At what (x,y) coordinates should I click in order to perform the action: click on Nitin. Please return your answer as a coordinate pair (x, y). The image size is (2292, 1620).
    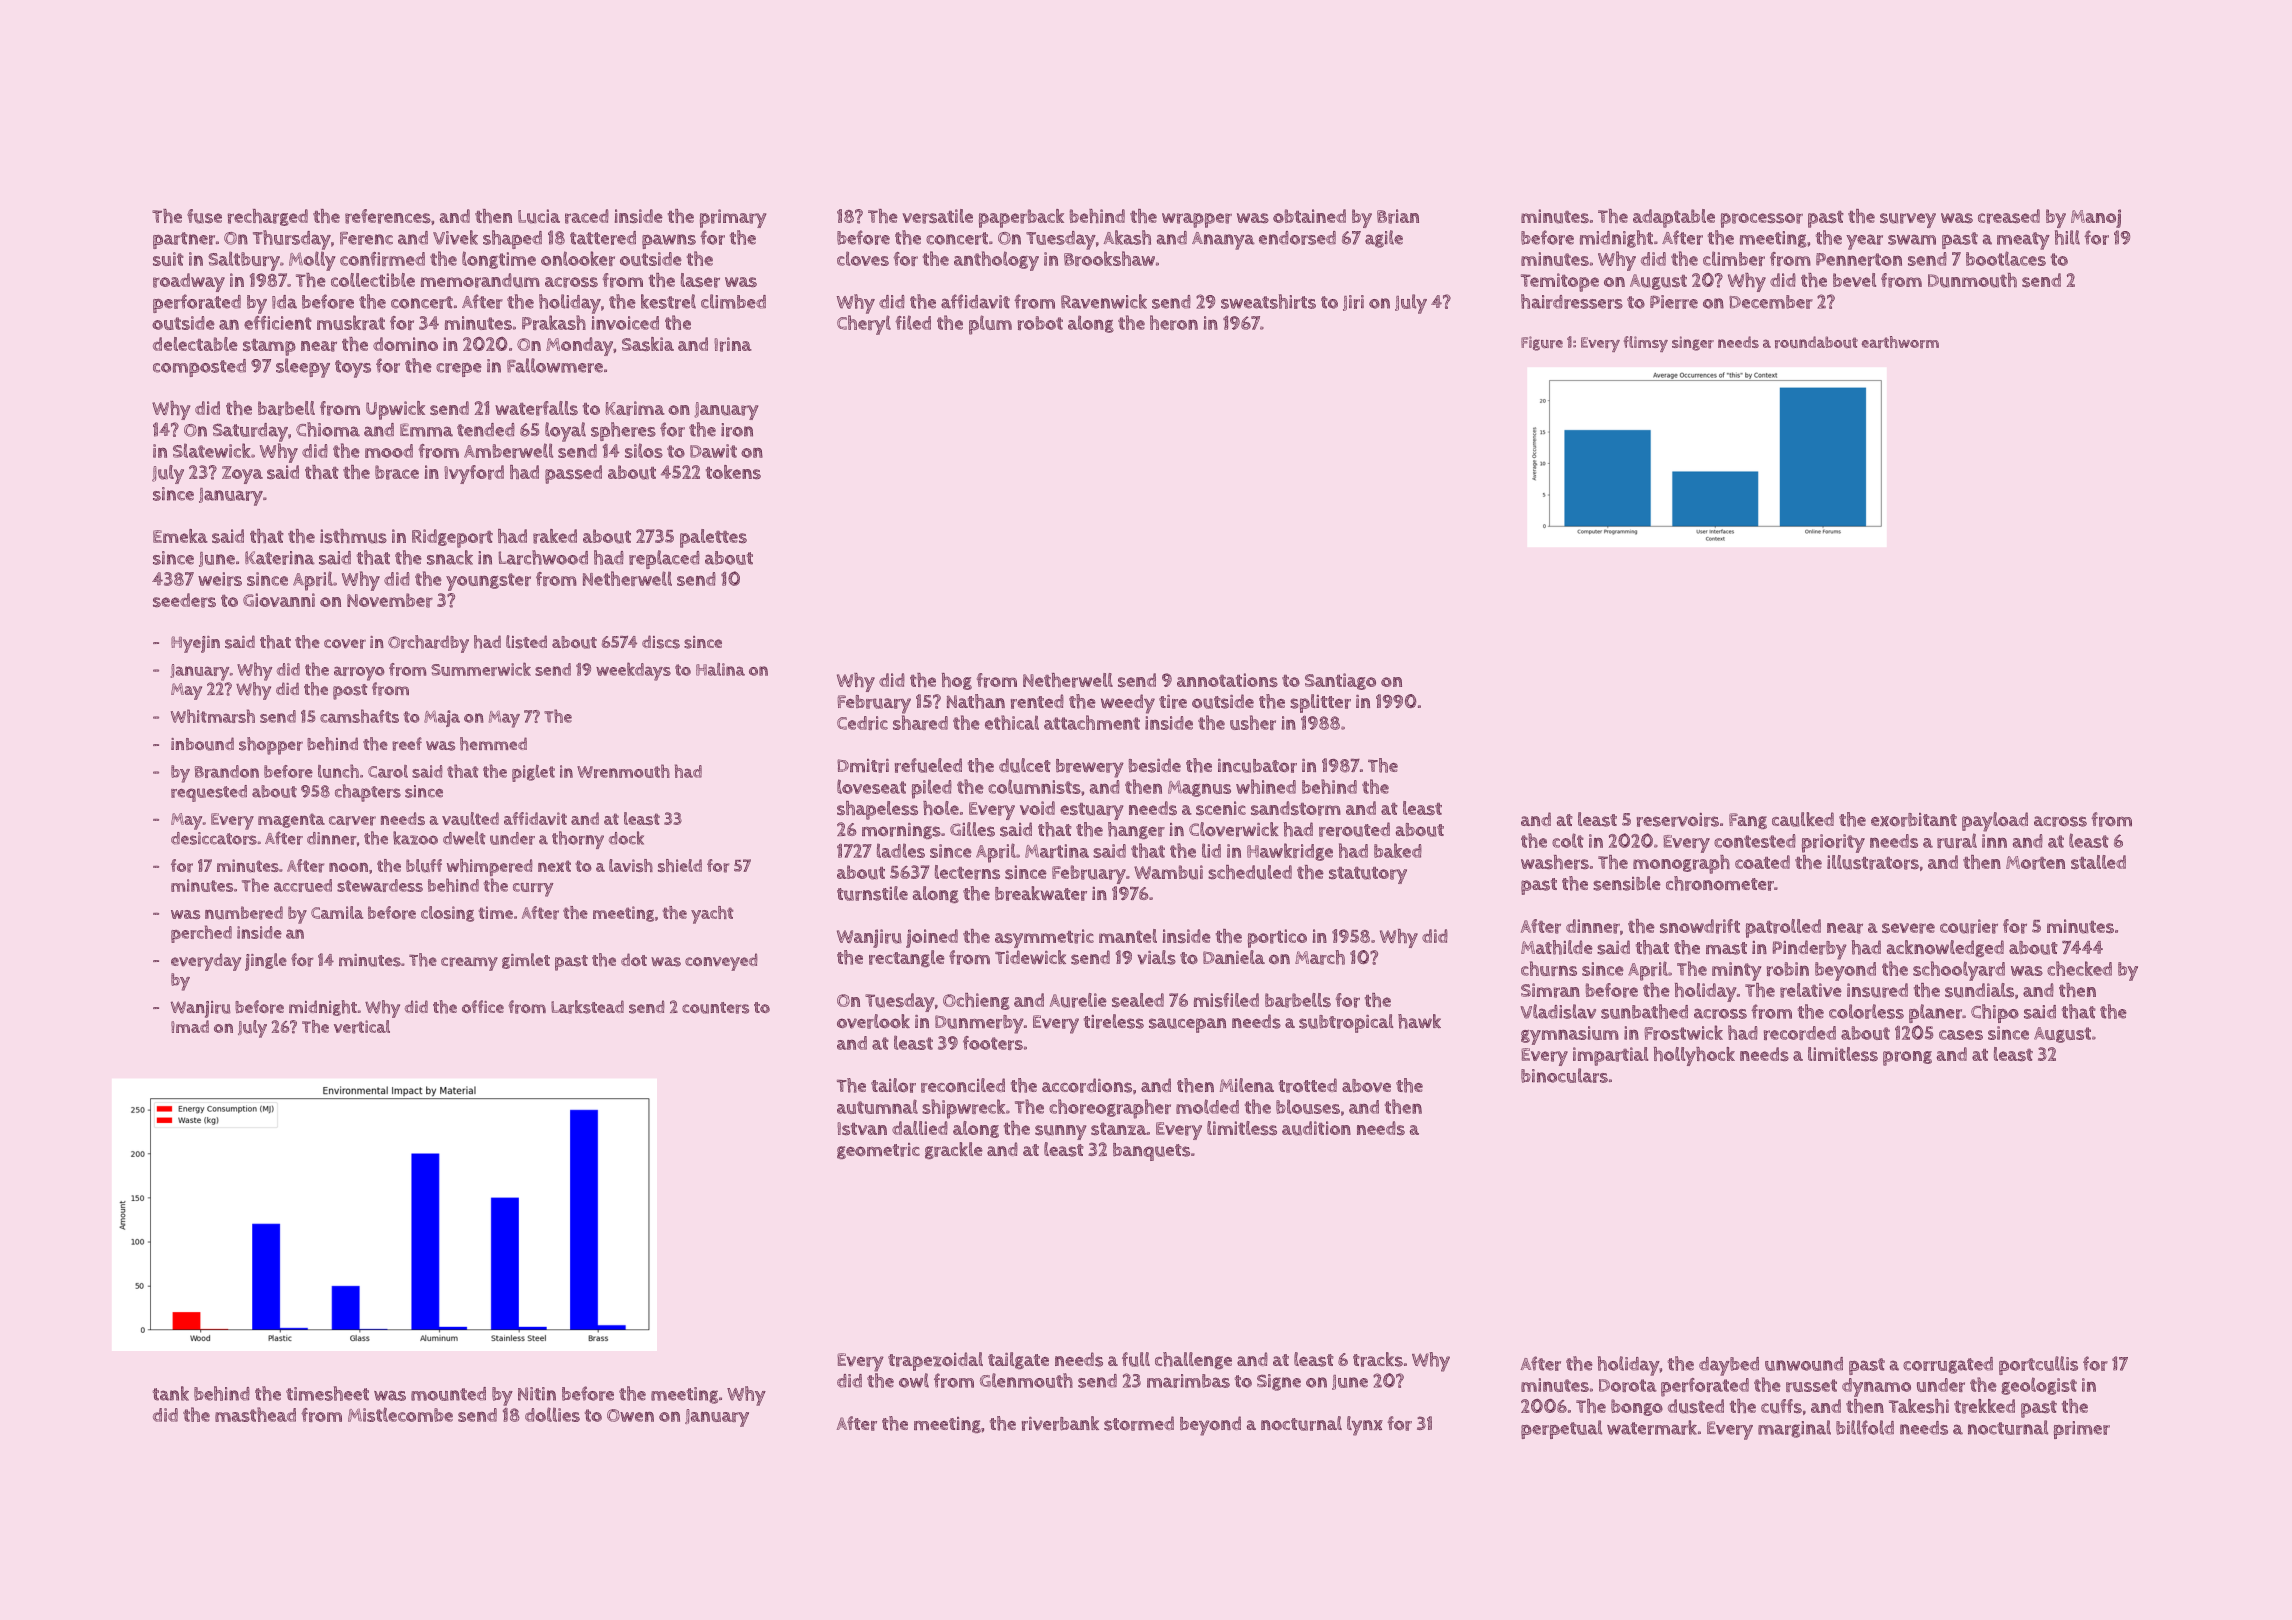
    Looking at the image, I should click on (537, 1394).
